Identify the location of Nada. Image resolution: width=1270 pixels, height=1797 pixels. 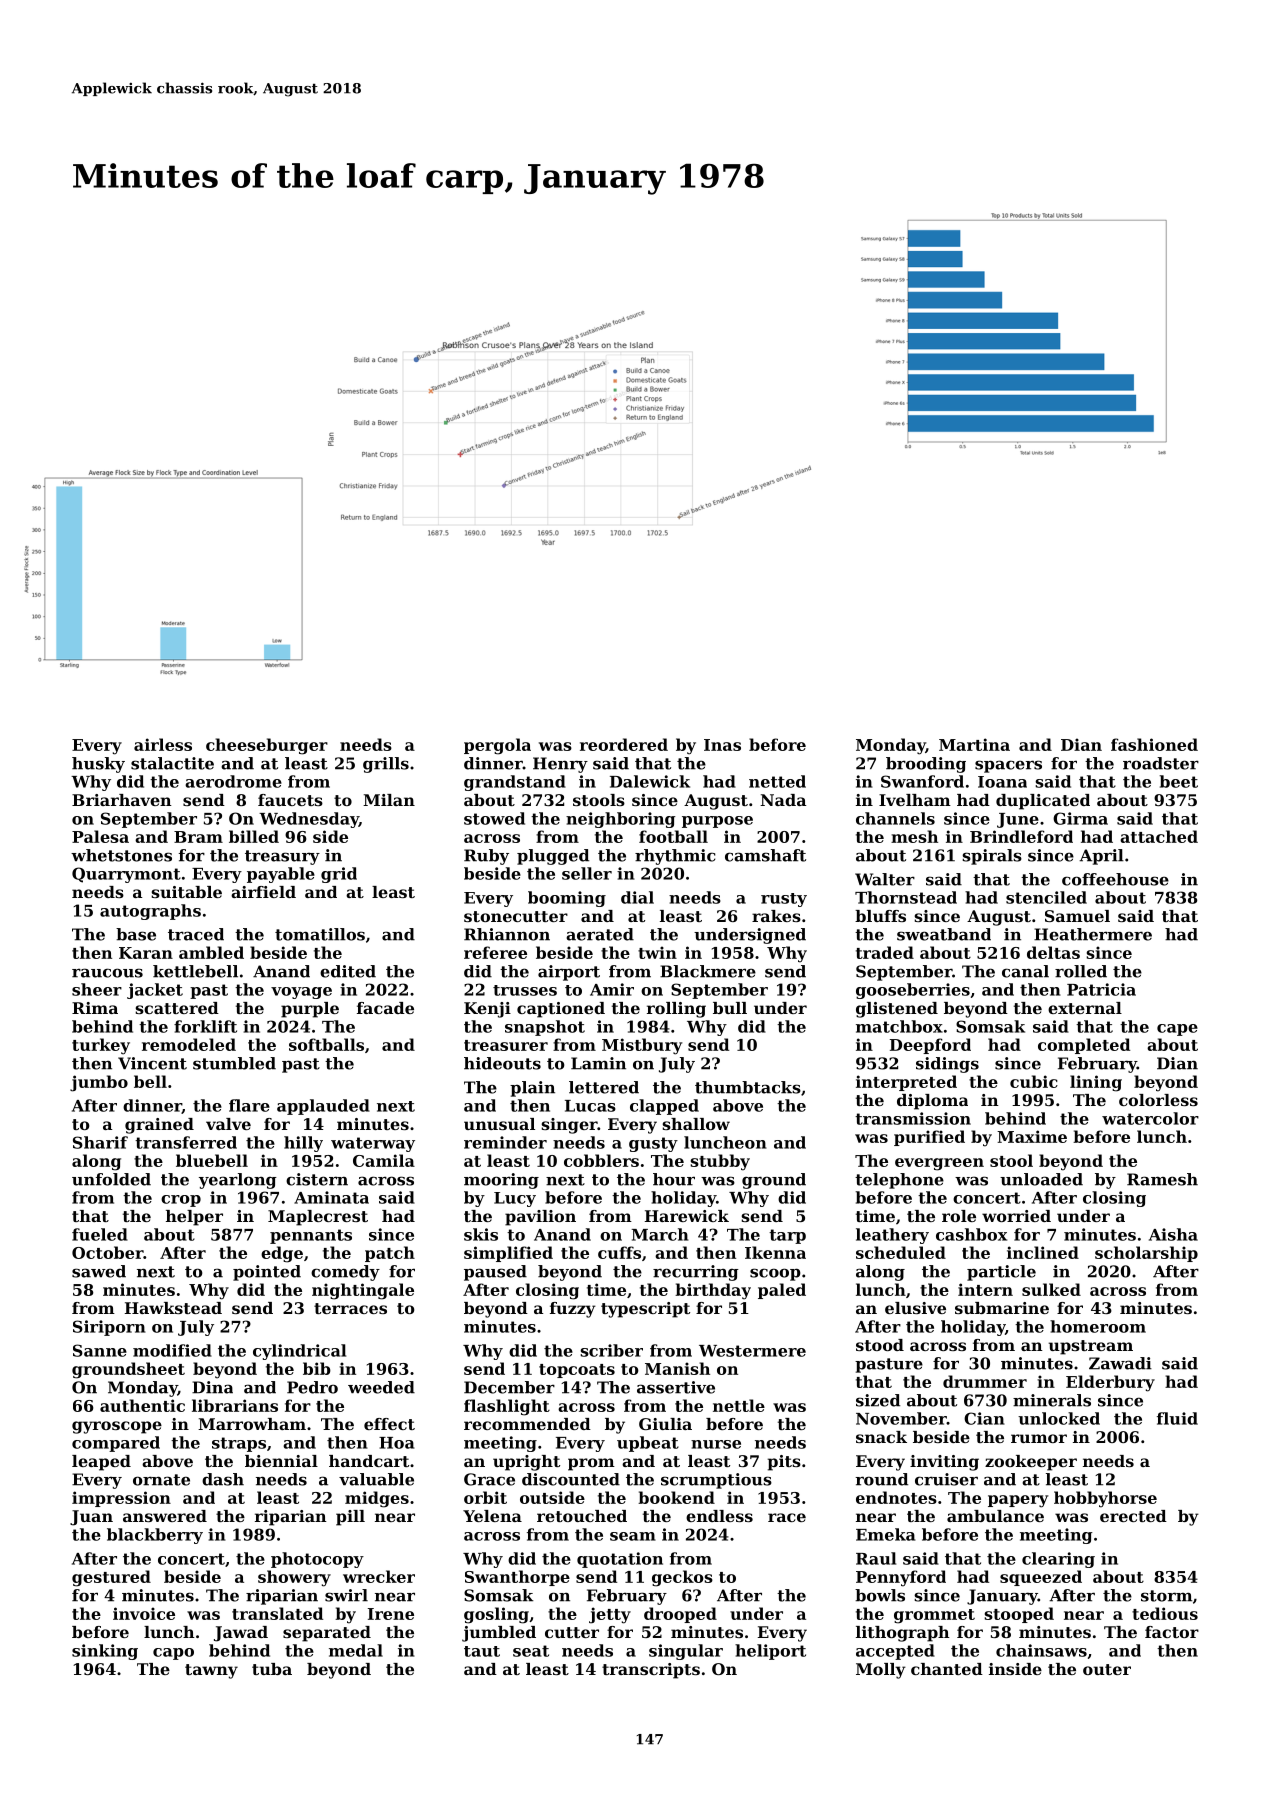
(783, 800).
